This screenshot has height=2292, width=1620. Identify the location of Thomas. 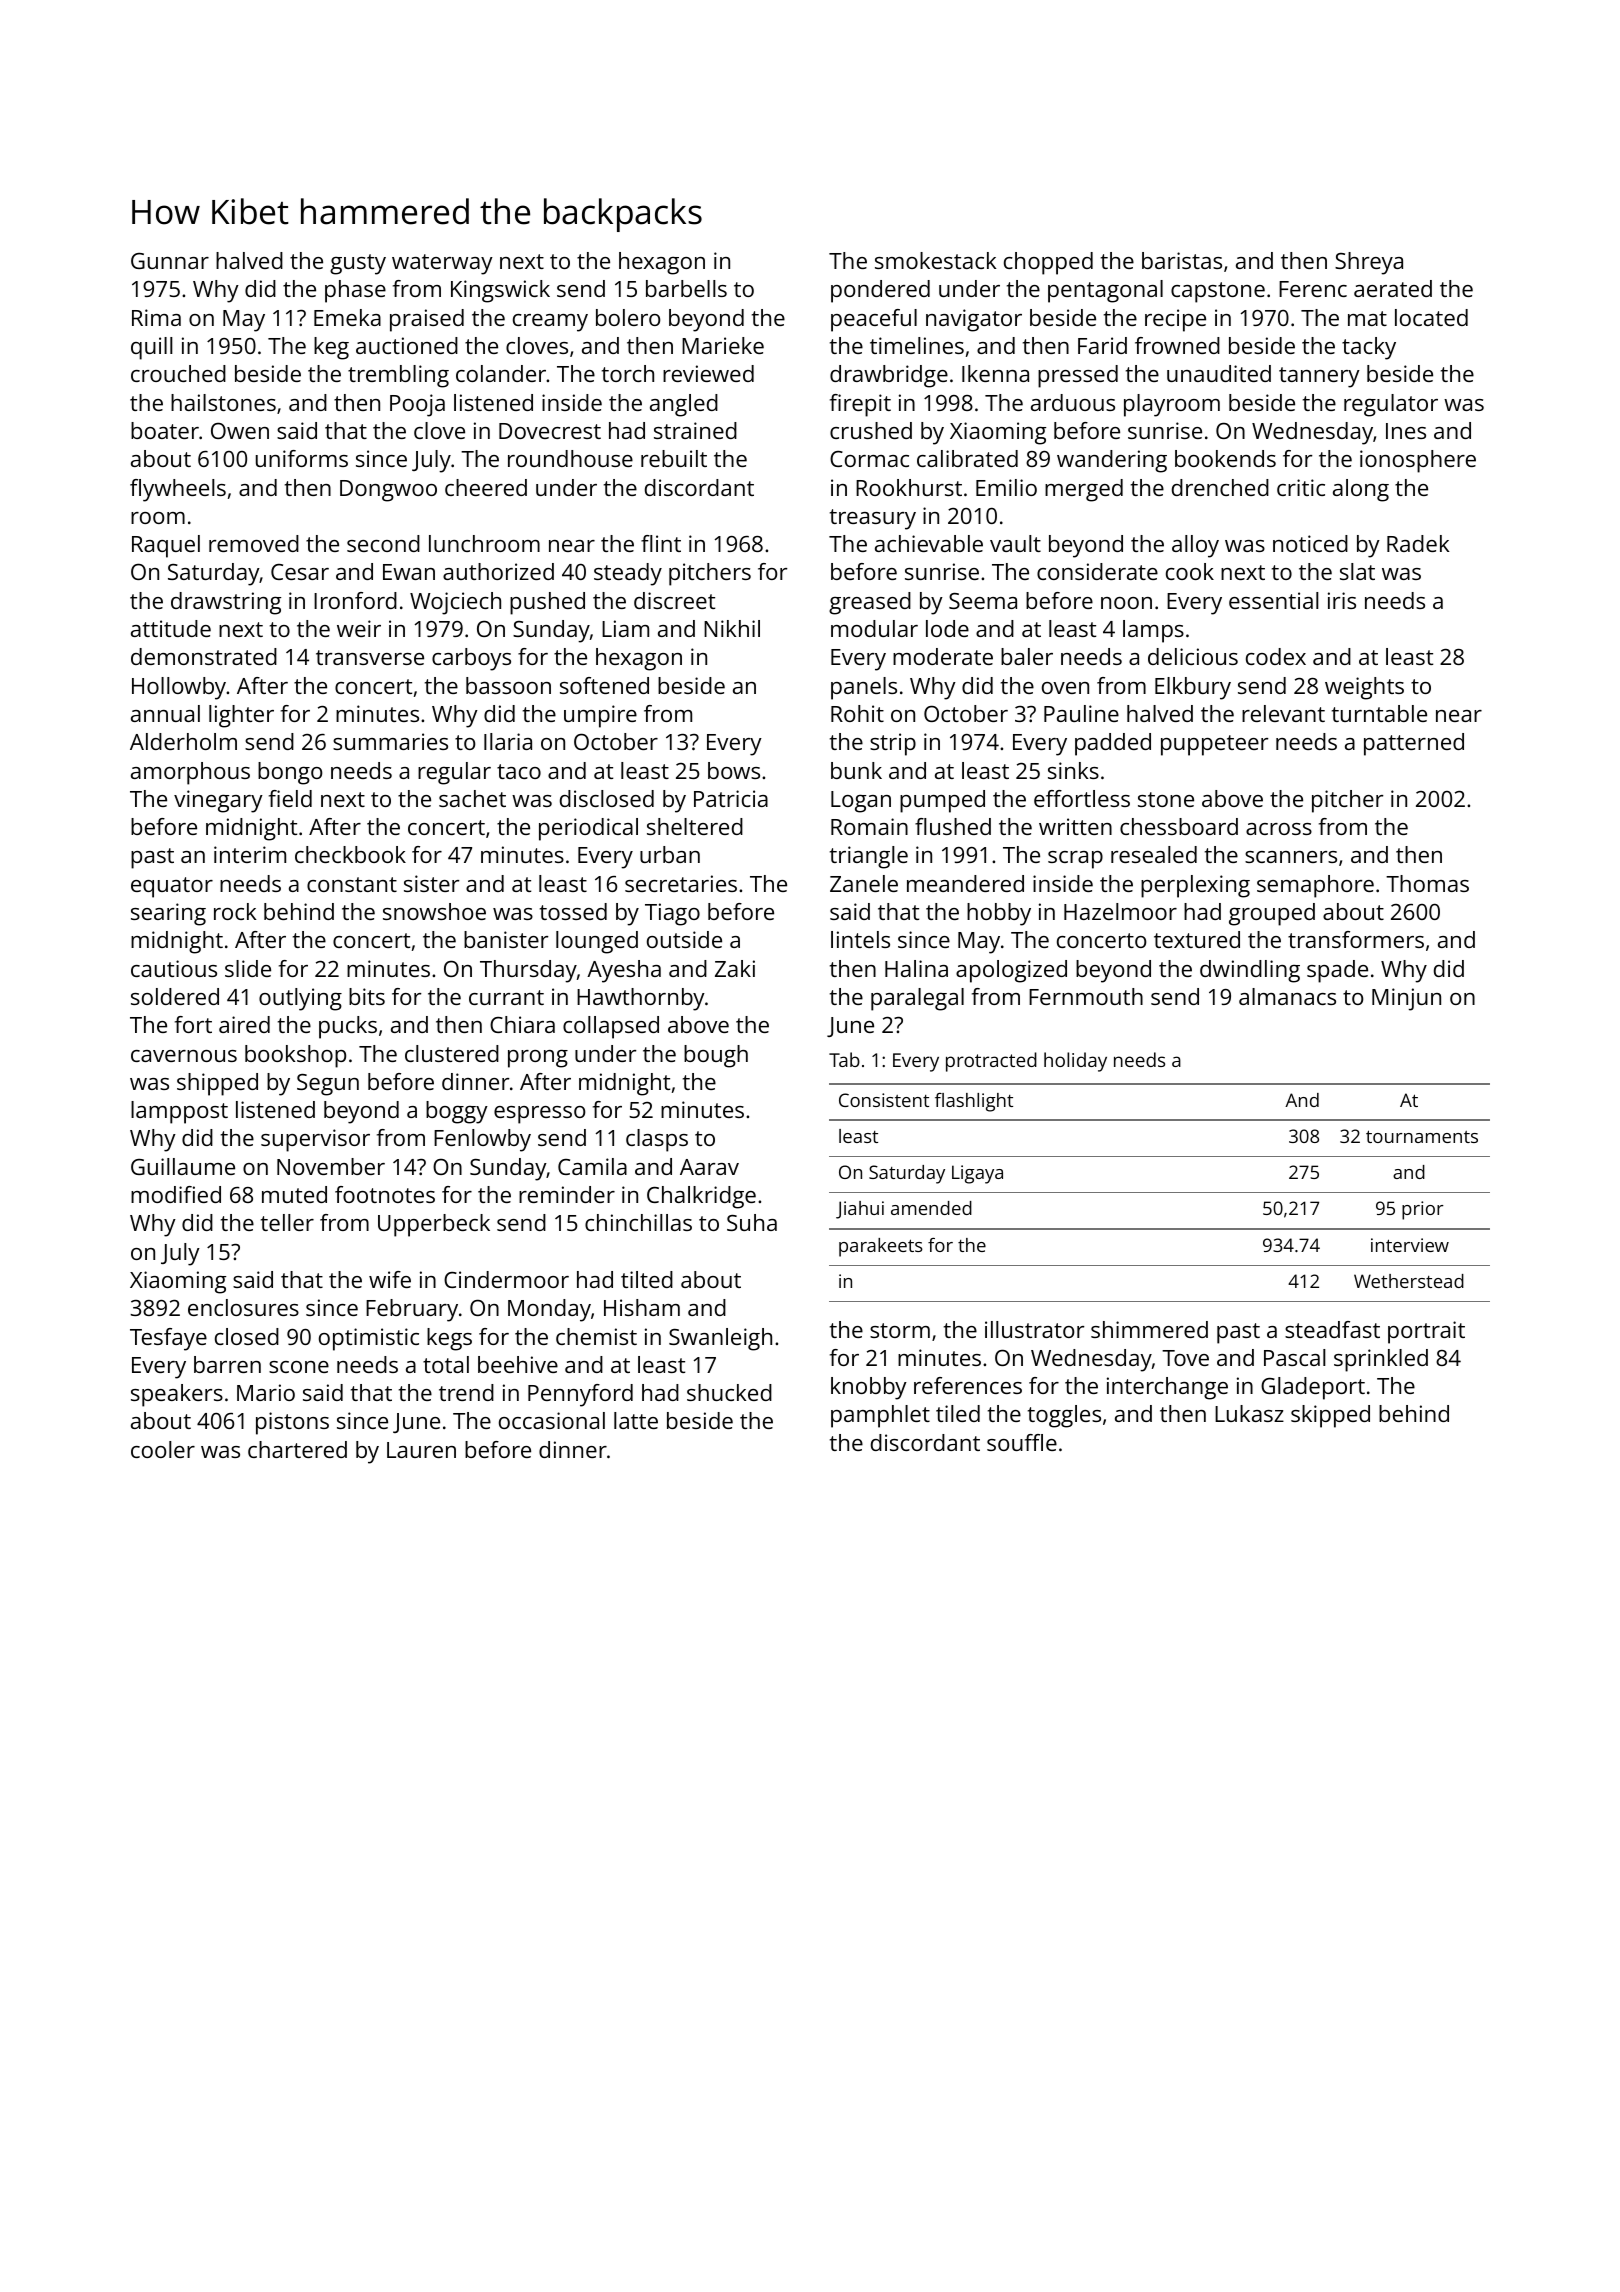
(1427, 883).
